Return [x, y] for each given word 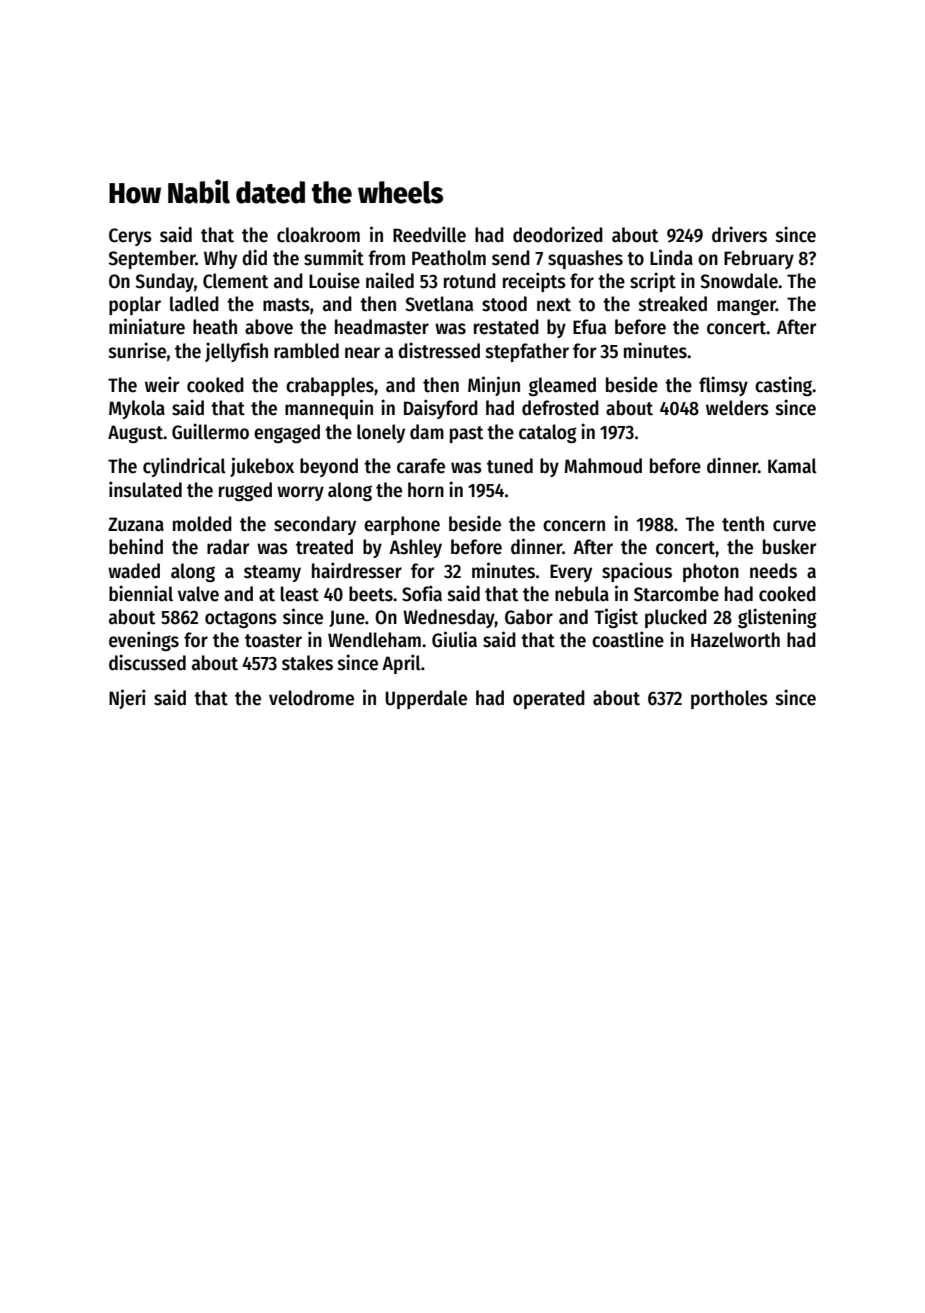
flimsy [723, 386]
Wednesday [449, 618]
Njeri [127, 699]
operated [549, 699]
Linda [671, 257]
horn [426, 490]
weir [162, 384]
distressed [439, 350]
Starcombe [676, 594]
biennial [141, 593]
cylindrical [184, 467]
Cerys [130, 237]
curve [794, 526]
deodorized [558, 234]
